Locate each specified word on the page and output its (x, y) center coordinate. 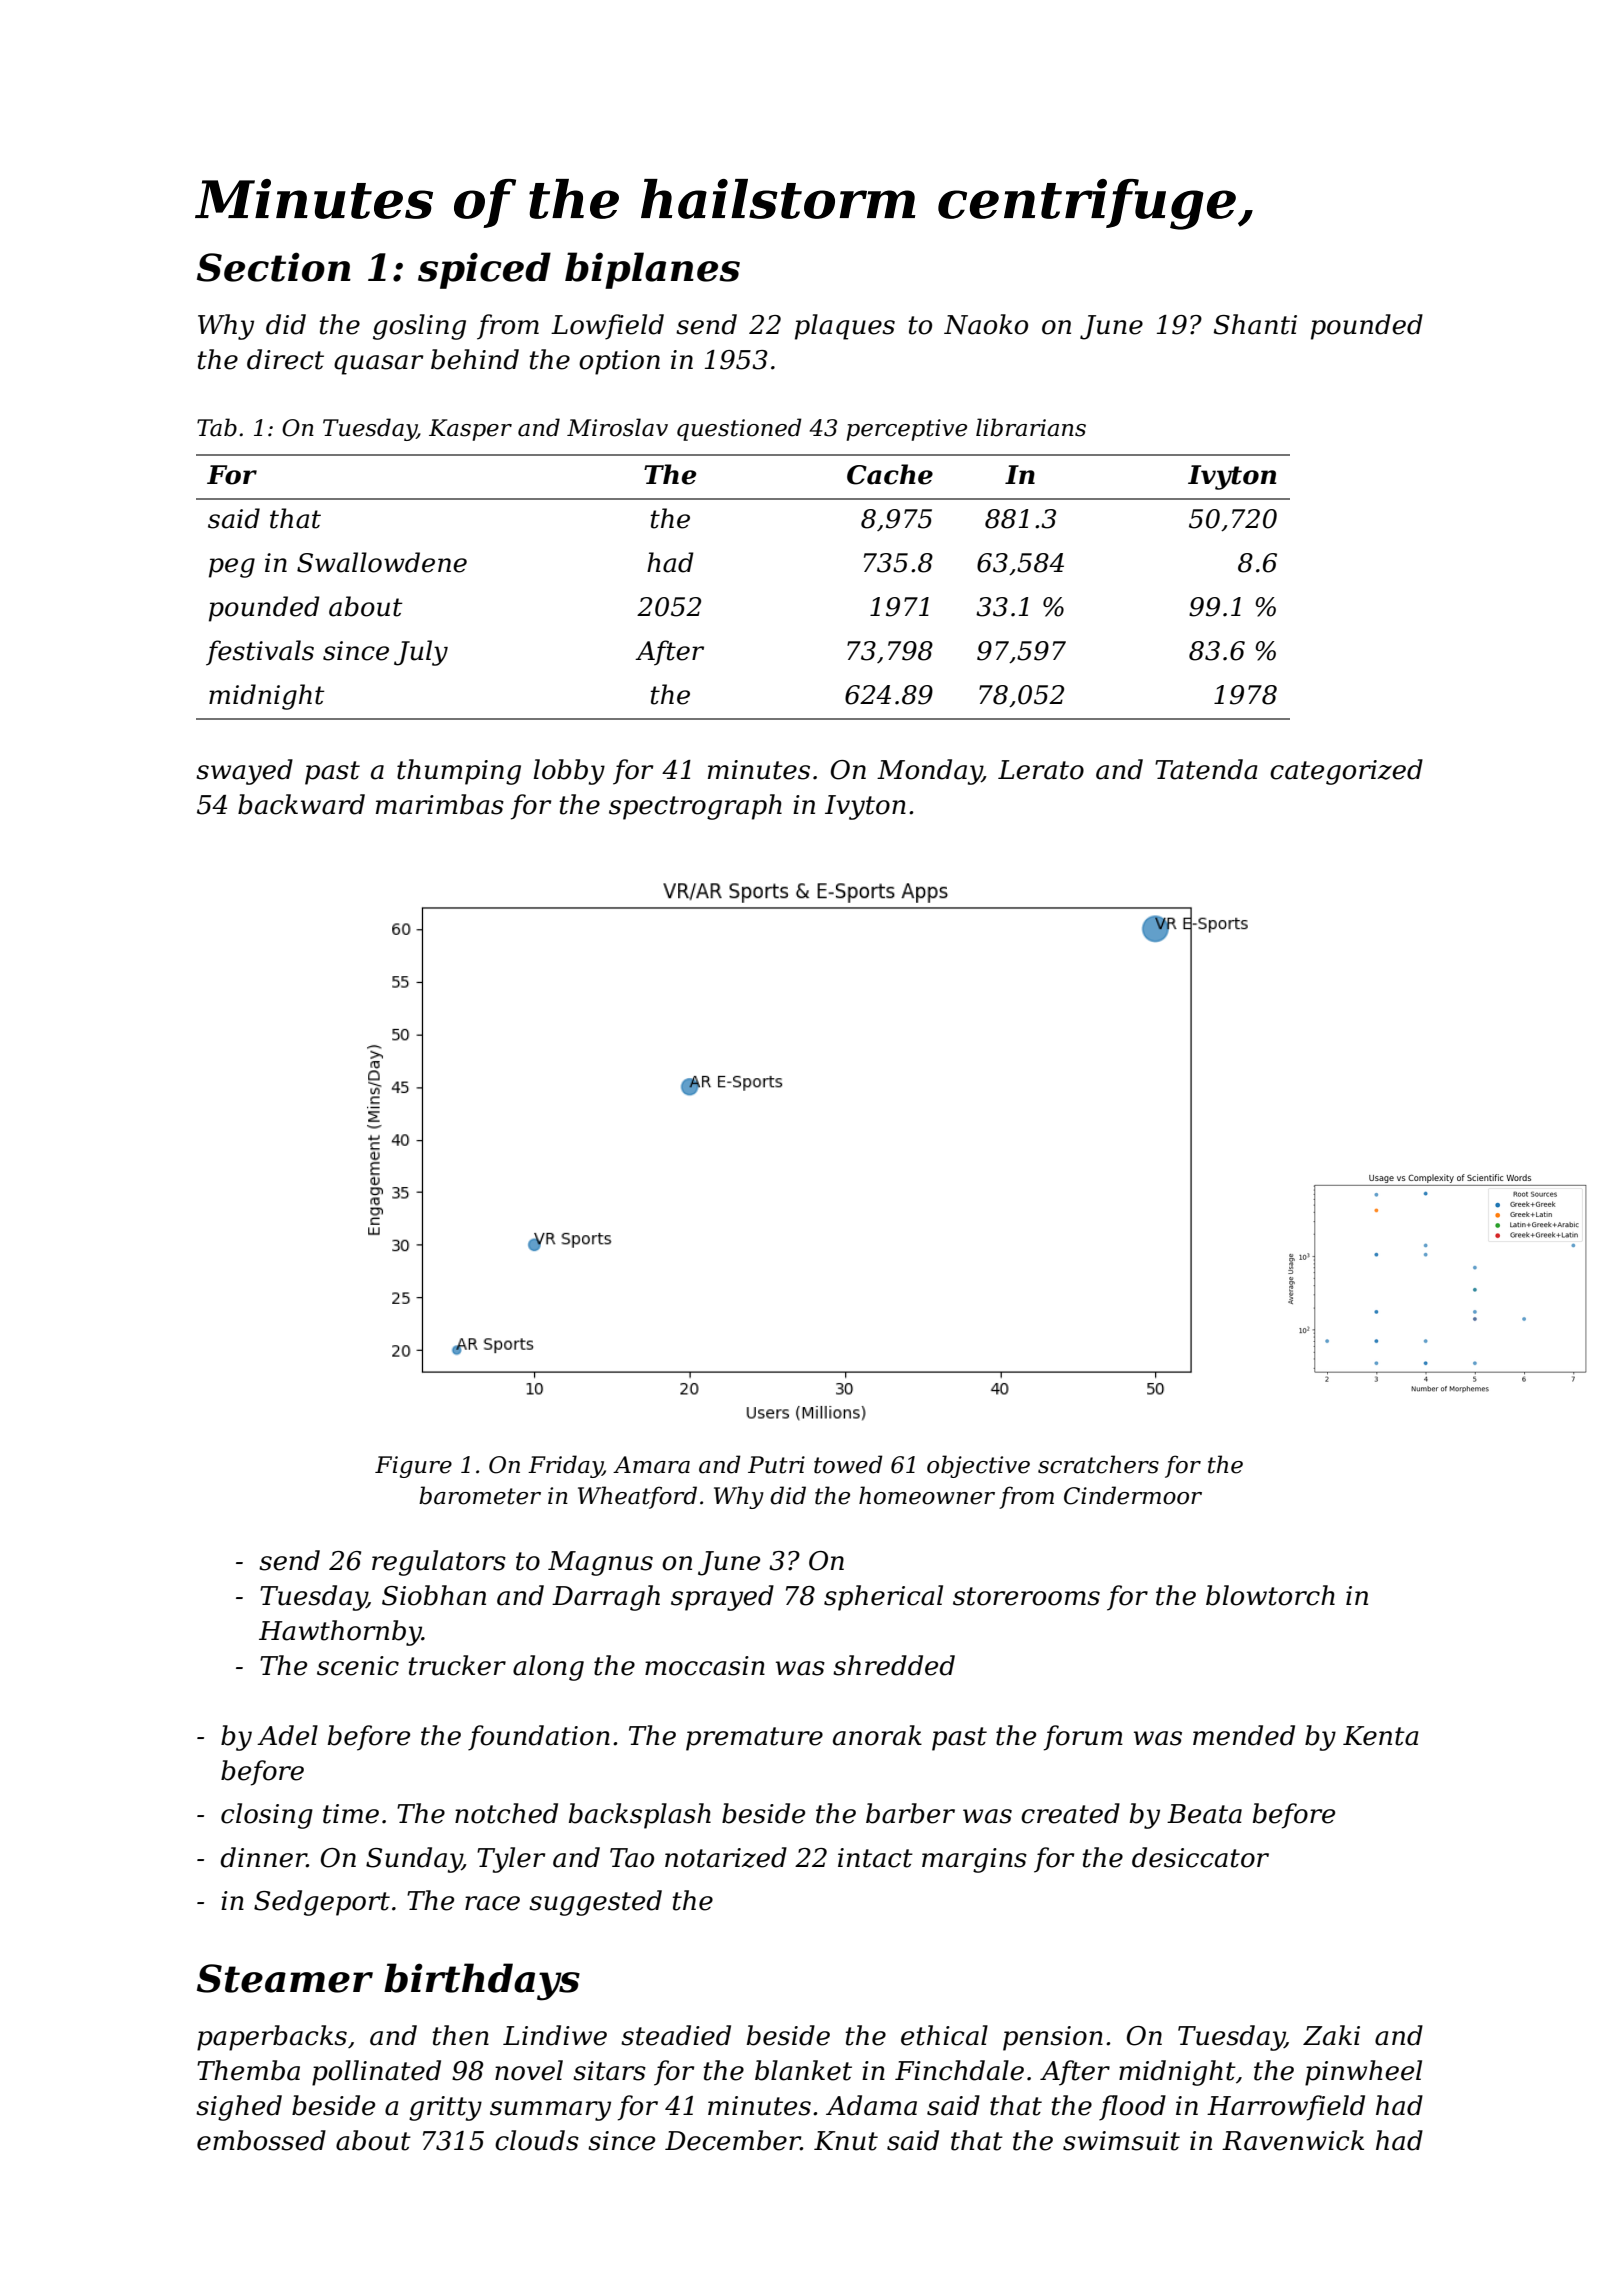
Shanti (1255, 324)
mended (1244, 1735)
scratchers (1098, 1464)
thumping (459, 772)
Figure (413, 1467)
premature (754, 1739)
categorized (1346, 772)
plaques (845, 327)
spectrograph (695, 807)
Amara (651, 1465)
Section (274, 267)
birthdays (482, 1982)
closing (267, 1816)
